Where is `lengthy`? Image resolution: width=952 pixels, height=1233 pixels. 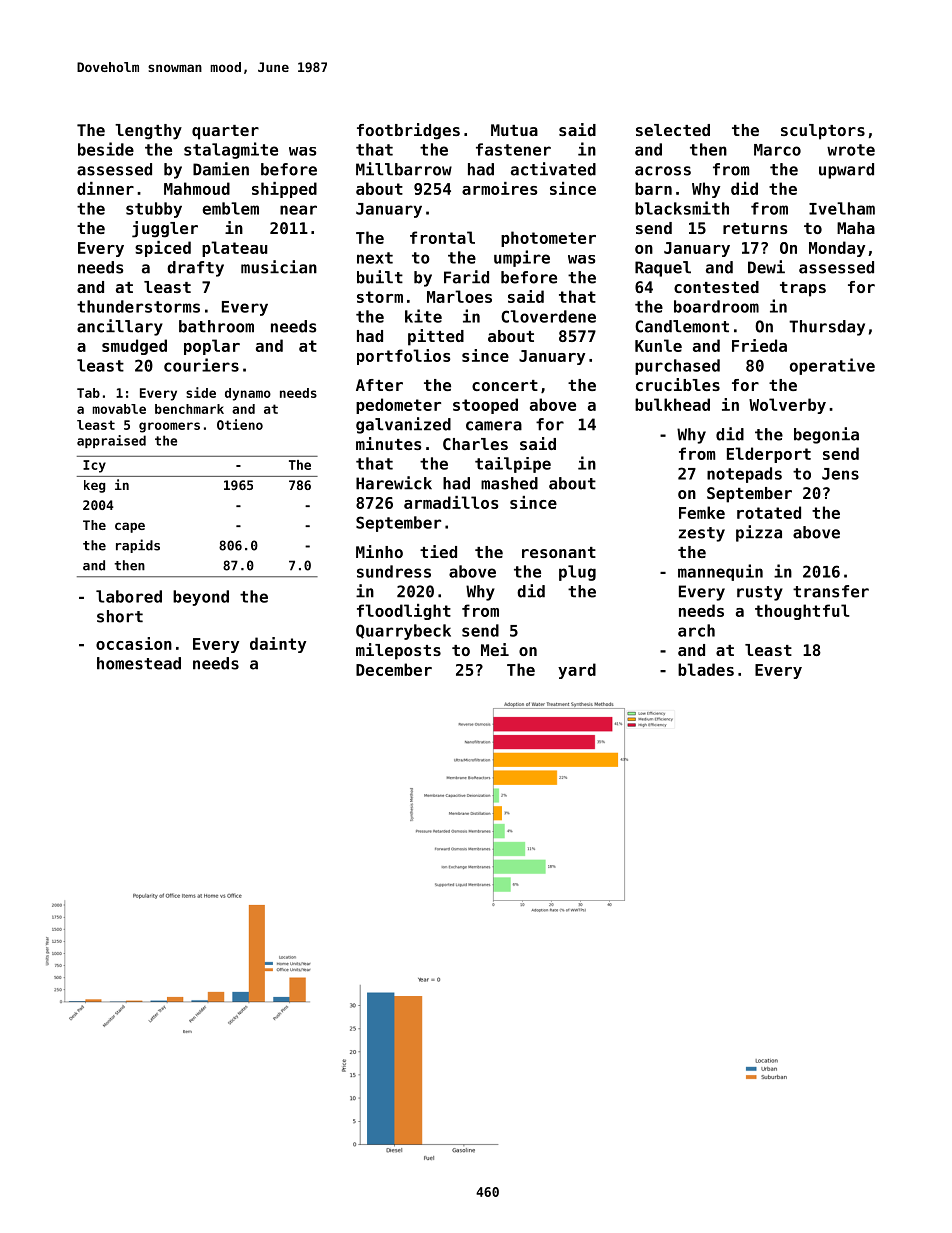
lengthy is located at coordinates (148, 132).
